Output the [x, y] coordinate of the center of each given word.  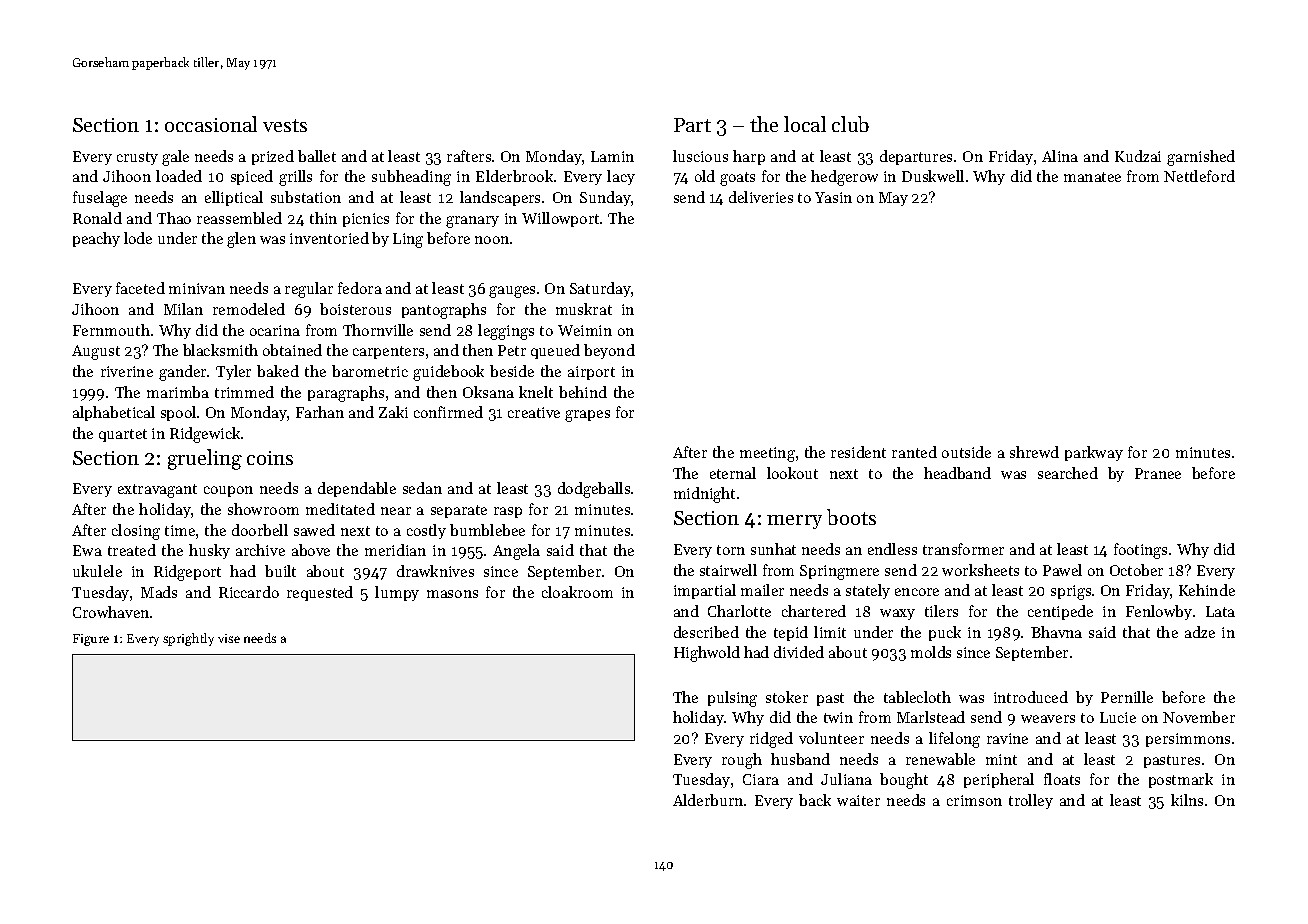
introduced [1031, 697]
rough [742, 761]
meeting [767, 454]
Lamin [612, 156]
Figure [91, 640]
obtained [292, 350]
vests [285, 125]
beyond [609, 351]
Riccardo [249, 592]
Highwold [707, 654]
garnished [1201, 158]
